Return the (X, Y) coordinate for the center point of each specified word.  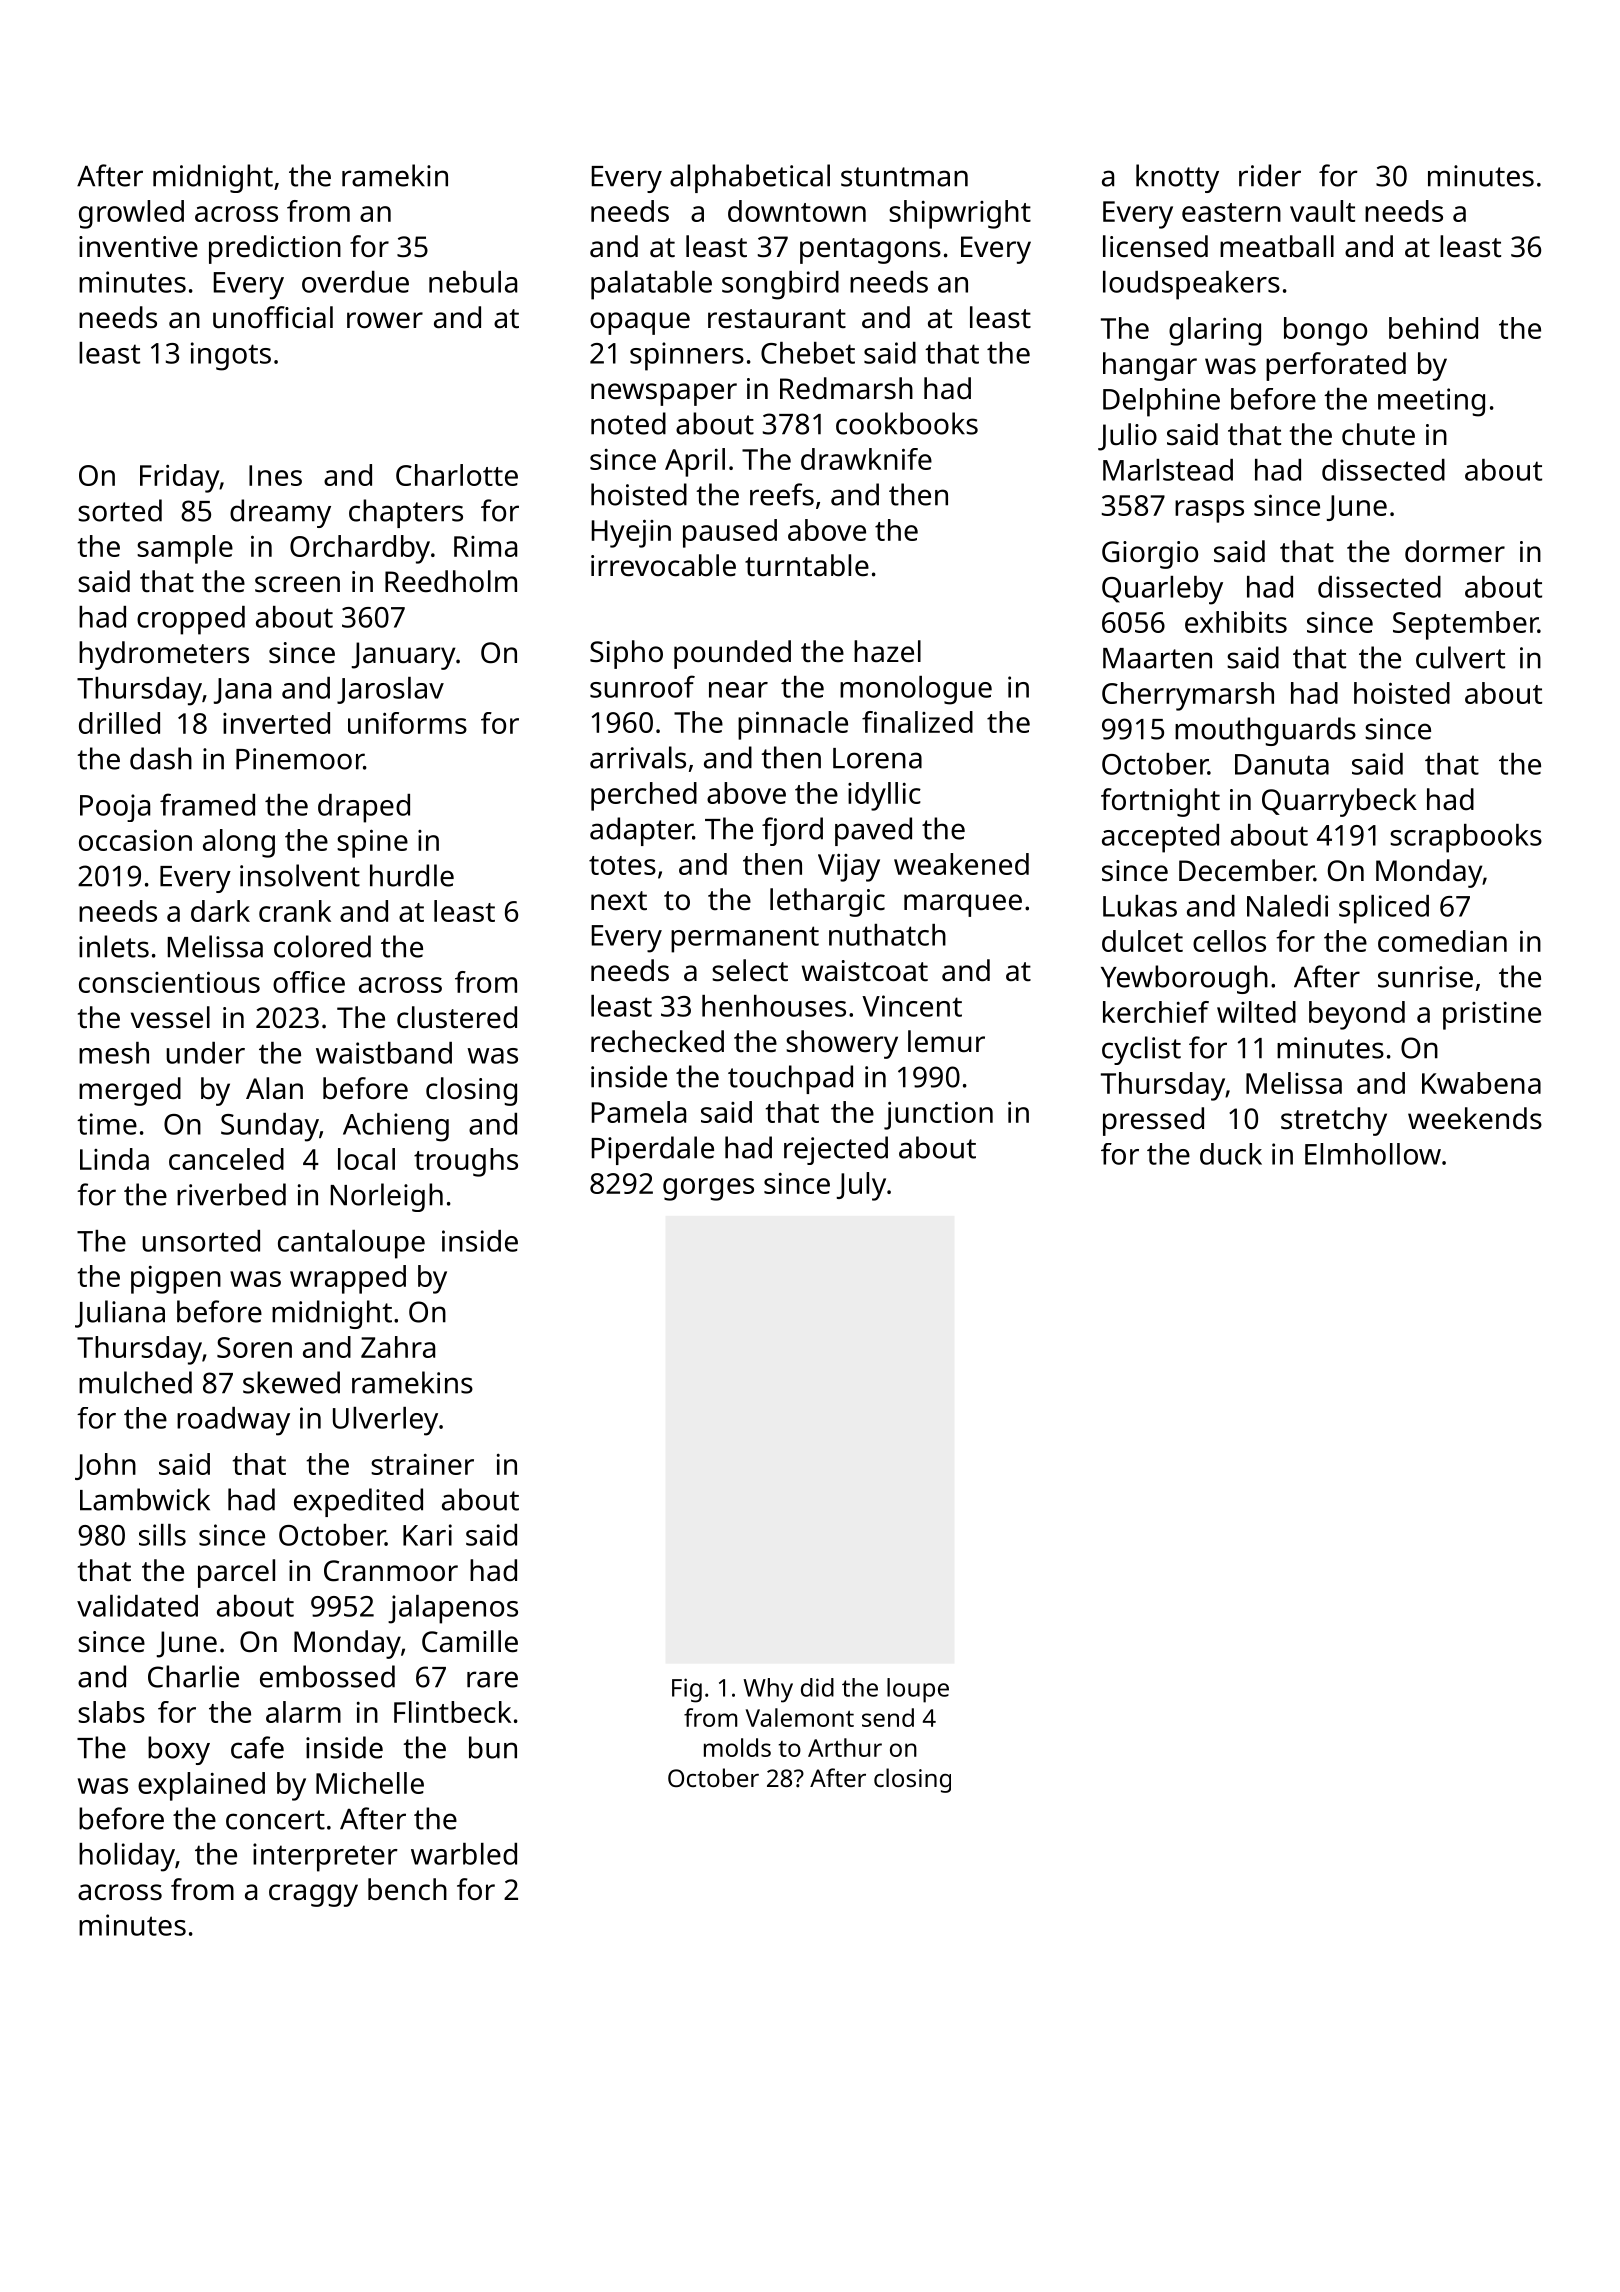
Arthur (845, 1747)
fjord (792, 831)
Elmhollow (1373, 1154)
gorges (708, 1189)
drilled (119, 723)
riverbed (231, 1194)
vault (1322, 211)
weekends (1475, 1118)
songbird (780, 285)
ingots (231, 356)
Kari (427, 1535)
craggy (313, 1895)
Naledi (1287, 906)
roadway (233, 1421)
